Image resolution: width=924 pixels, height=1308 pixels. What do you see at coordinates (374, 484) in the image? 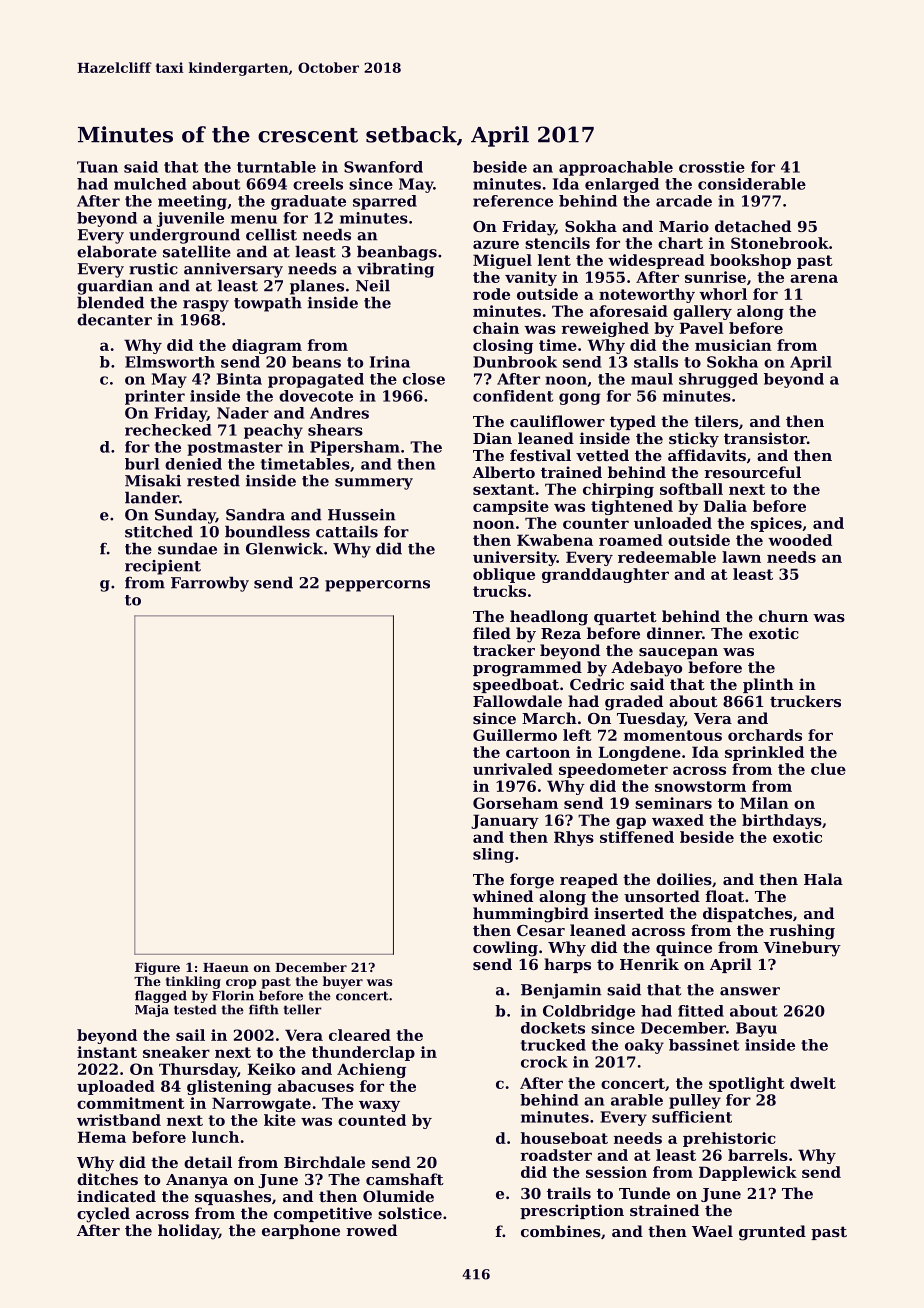
I see `summery` at bounding box center [374, 484].
